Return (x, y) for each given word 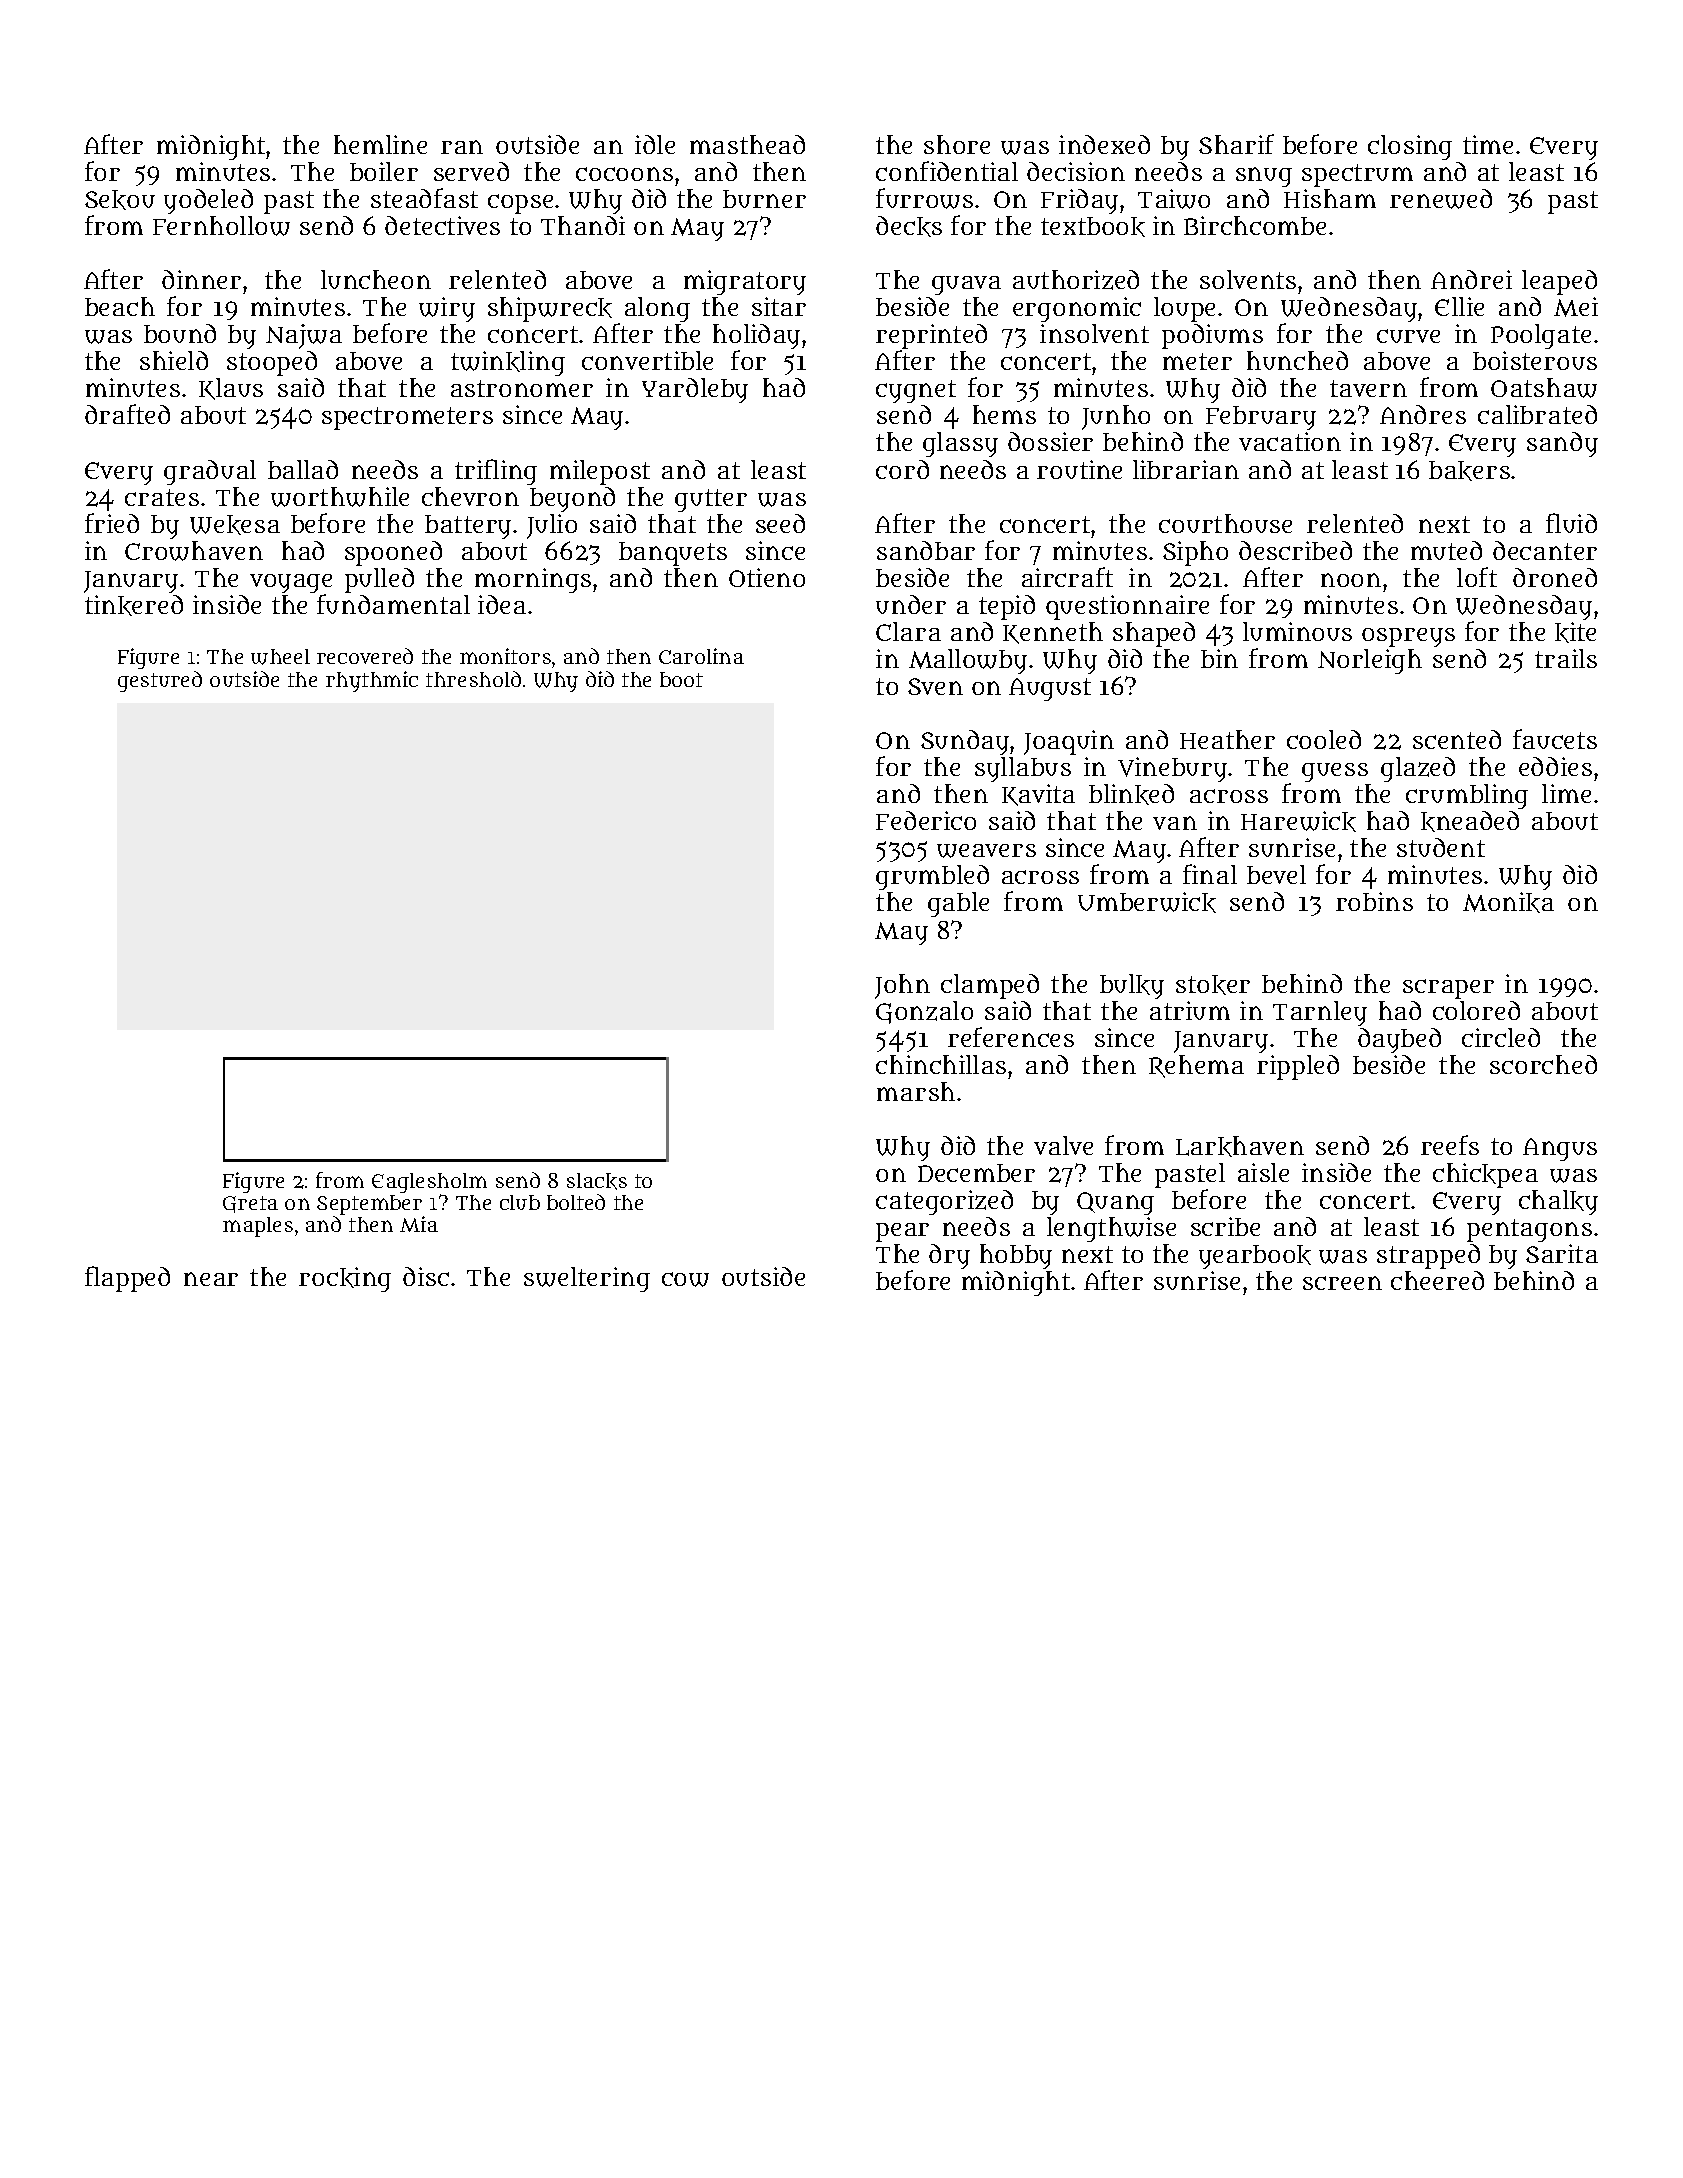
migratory (745, 282)
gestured (160, 681)
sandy (1562, 444)
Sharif (1236, 144)
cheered (1437, 1280)
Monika (1508, 902)
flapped (127, 1279)
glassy (960, 444)
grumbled (932, 877)
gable (958, 904)
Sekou (120, 200)
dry (949, 1256)
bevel (1276, 874)
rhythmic (372, 681)
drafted (127, 414)
